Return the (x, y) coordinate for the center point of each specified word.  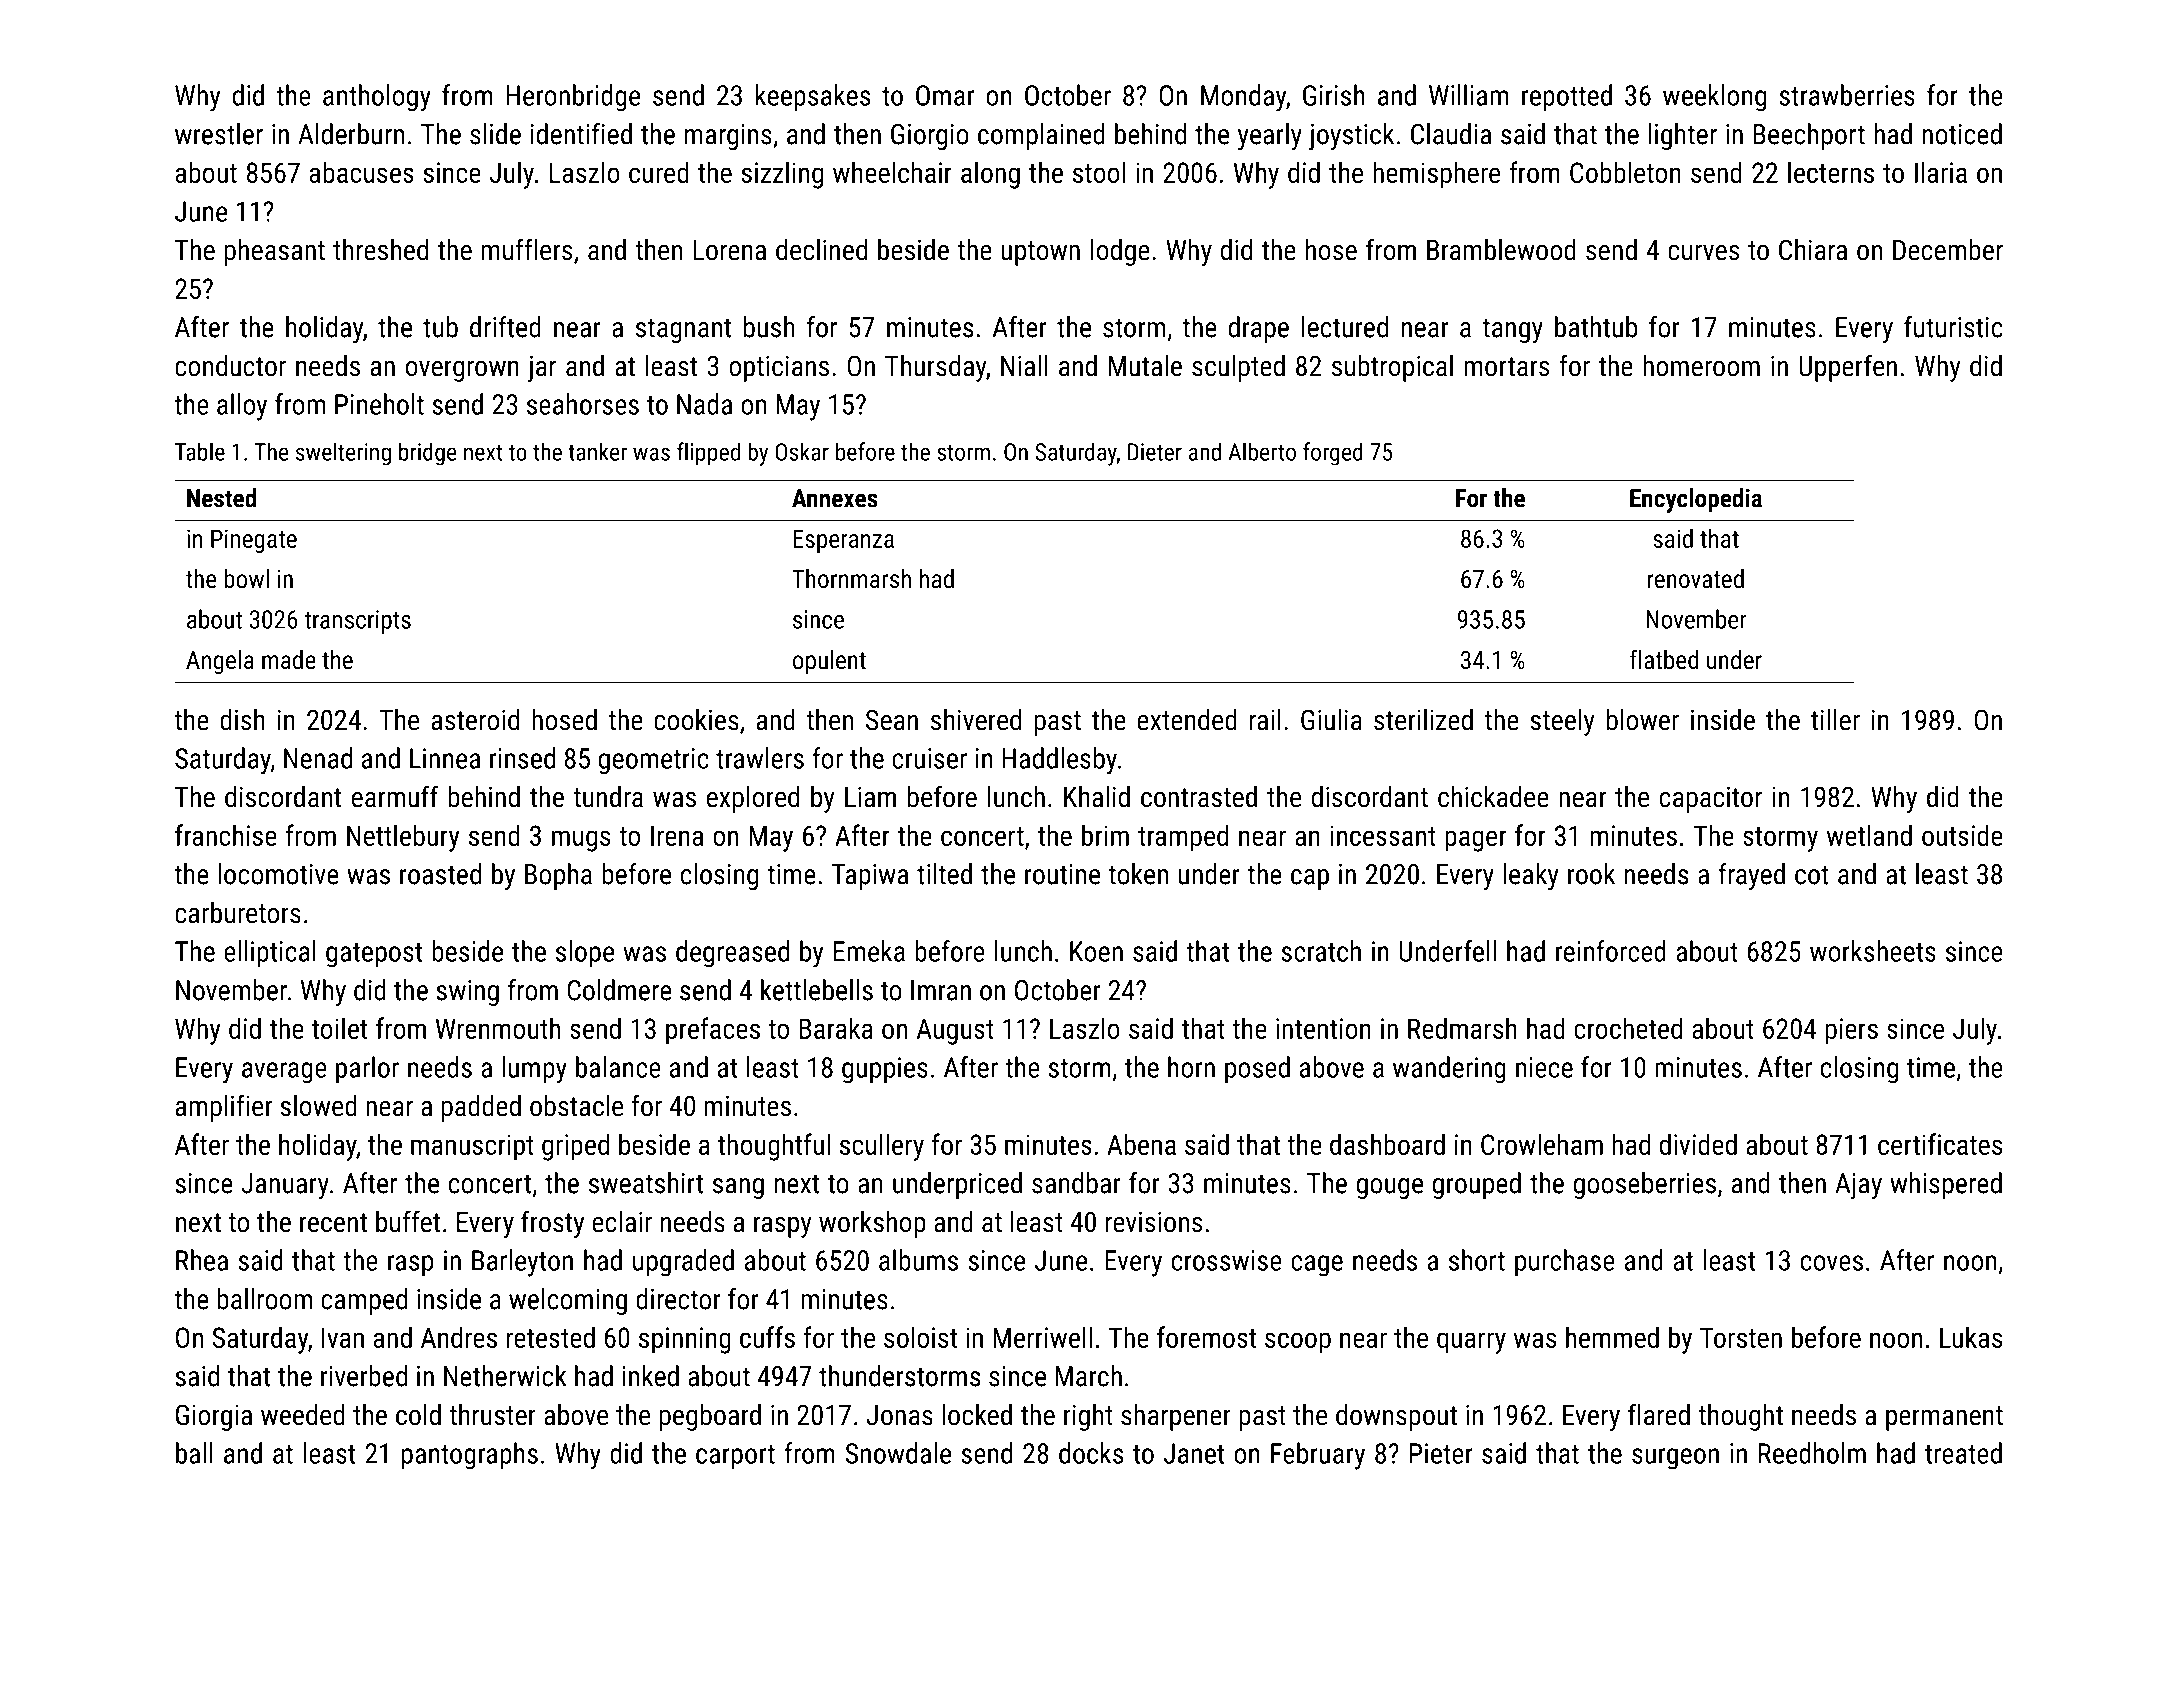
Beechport (1809, 136)
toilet (339, 1028)
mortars (1507, 367)
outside (1962, 835)
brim (1105, 835)
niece (1544, 1067)
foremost (1206, 1337)
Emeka (869, 951)
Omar (945, 95)
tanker (597, 451)
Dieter (1155, 452)
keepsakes (813, 97)
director (678, 1299)
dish (242, 720)
